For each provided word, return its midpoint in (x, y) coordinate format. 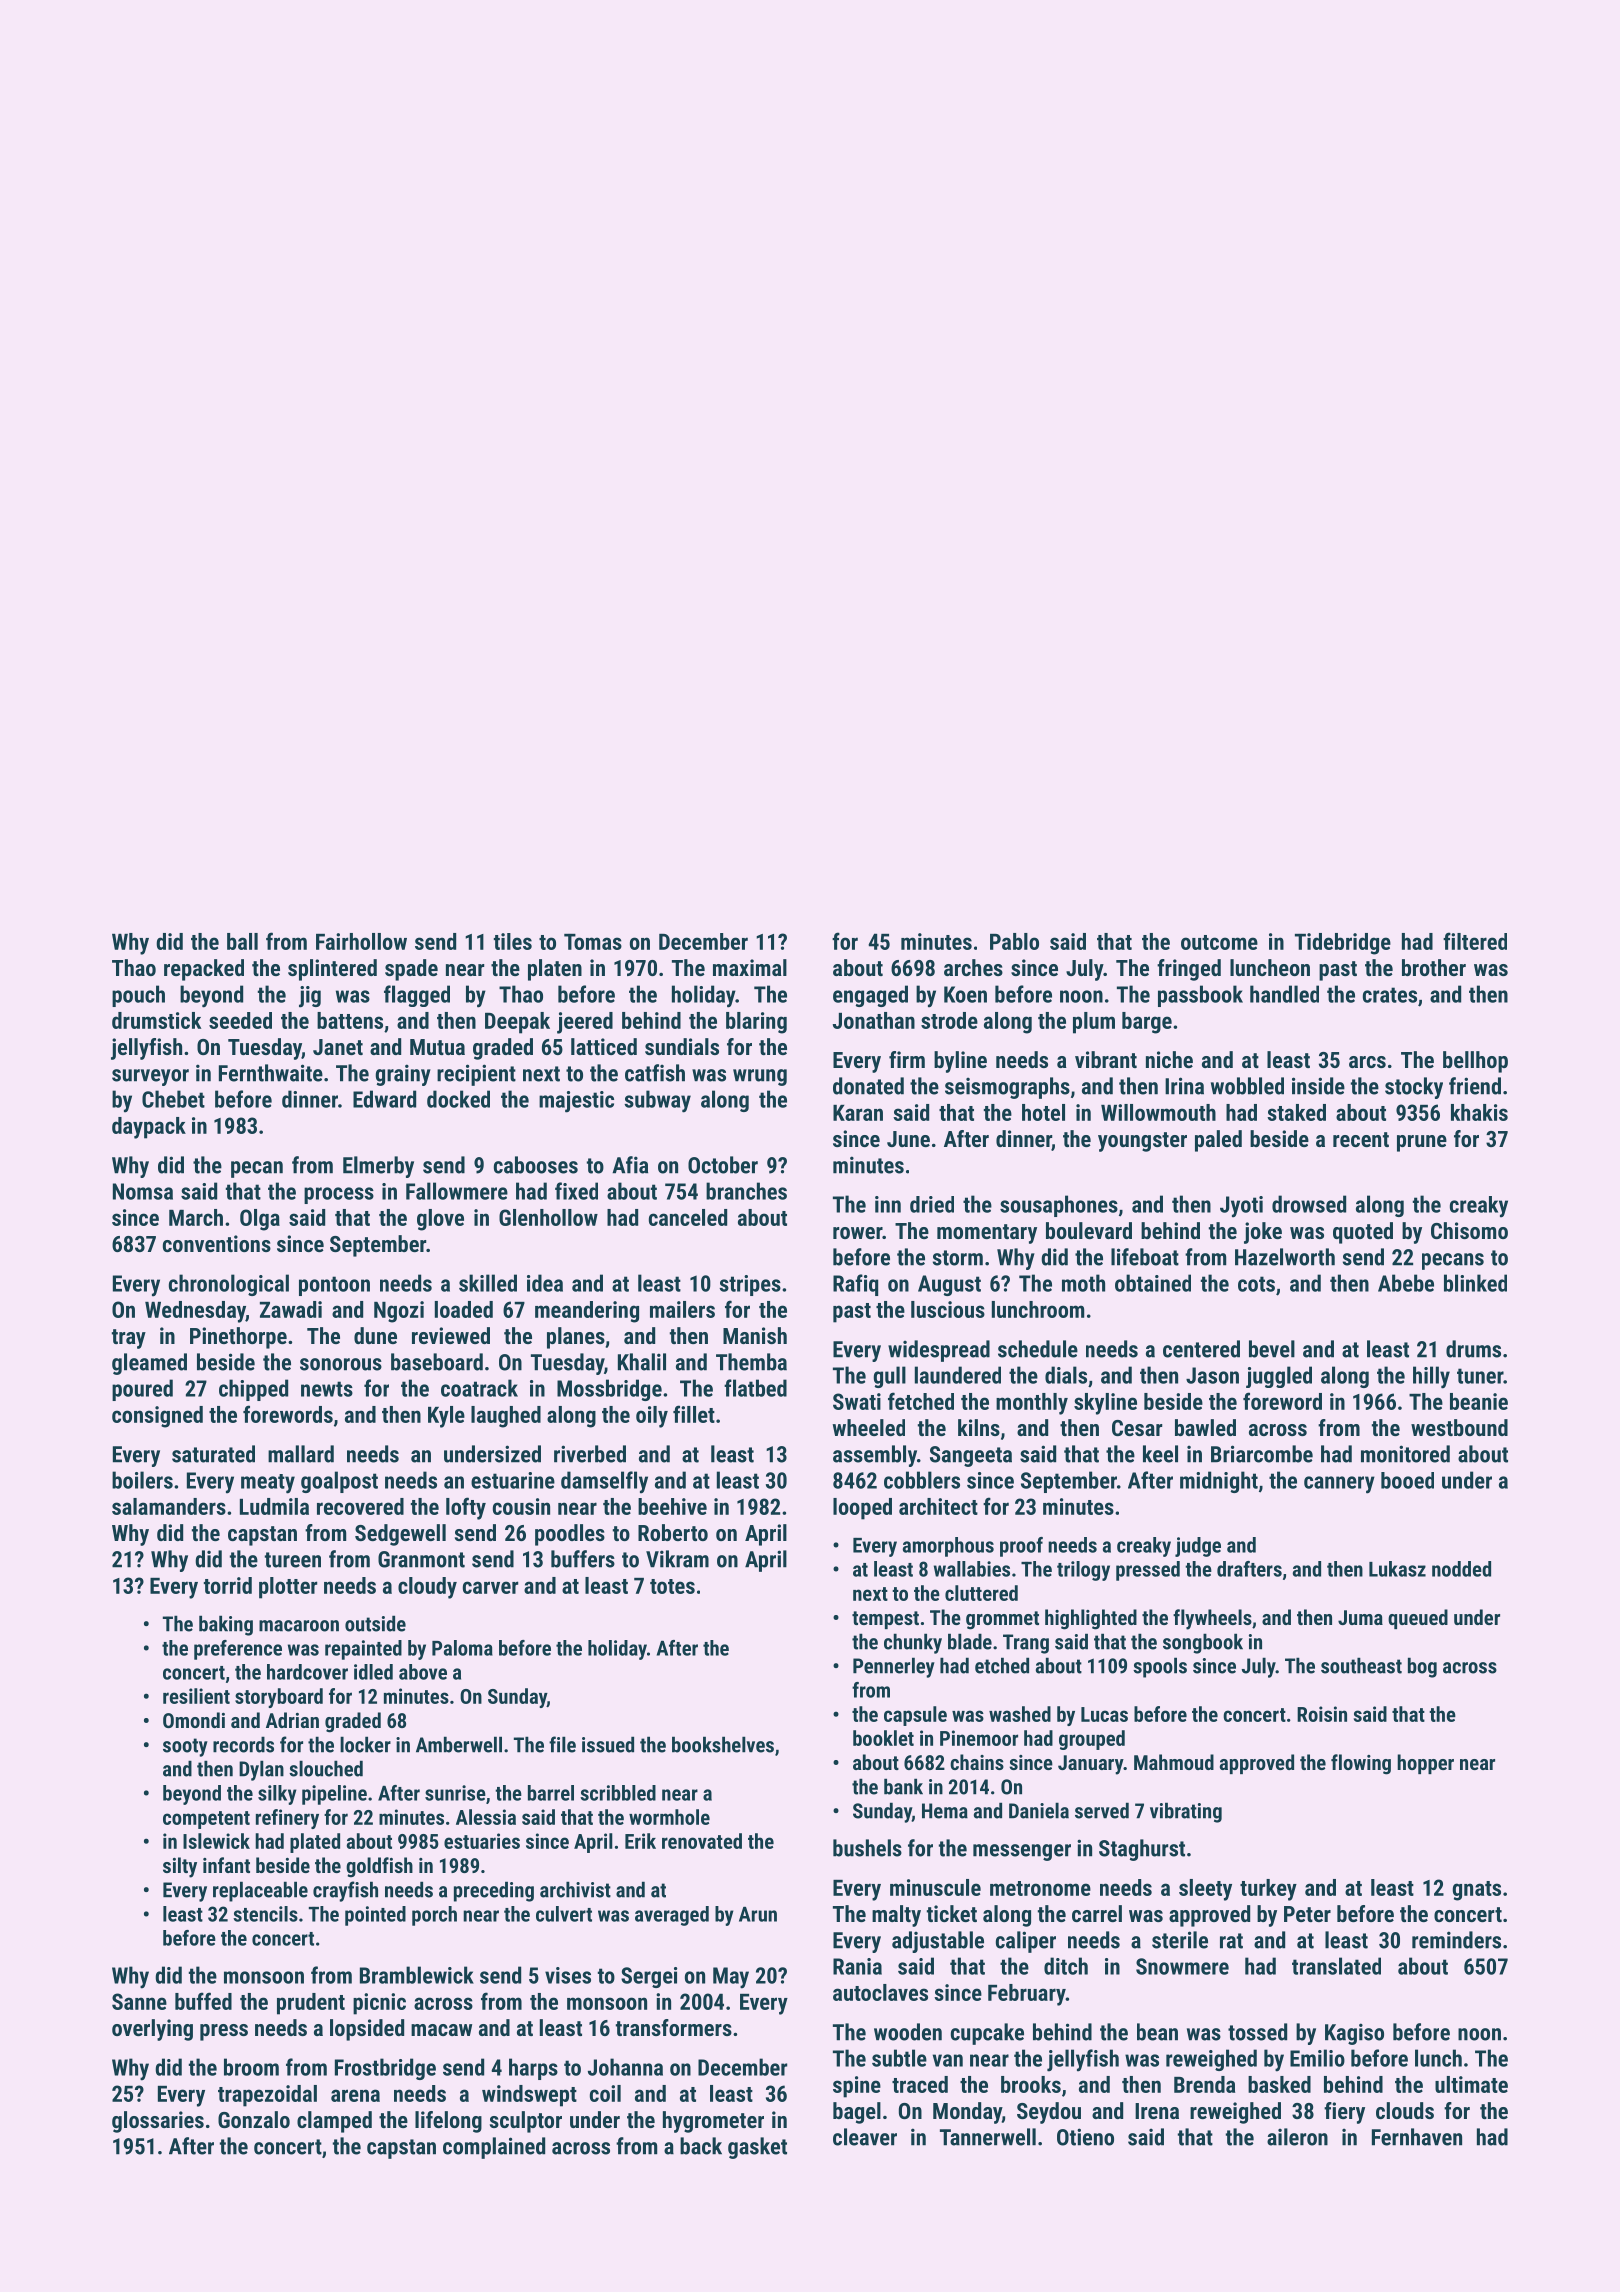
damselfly (604, 1482)
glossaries (158, 2122)
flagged (417, 996)
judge (1198, 1547)
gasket (757, 2148)
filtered (1475, 941)
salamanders (169, 1506)
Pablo (1014, 941)
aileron (1297, 2137)
